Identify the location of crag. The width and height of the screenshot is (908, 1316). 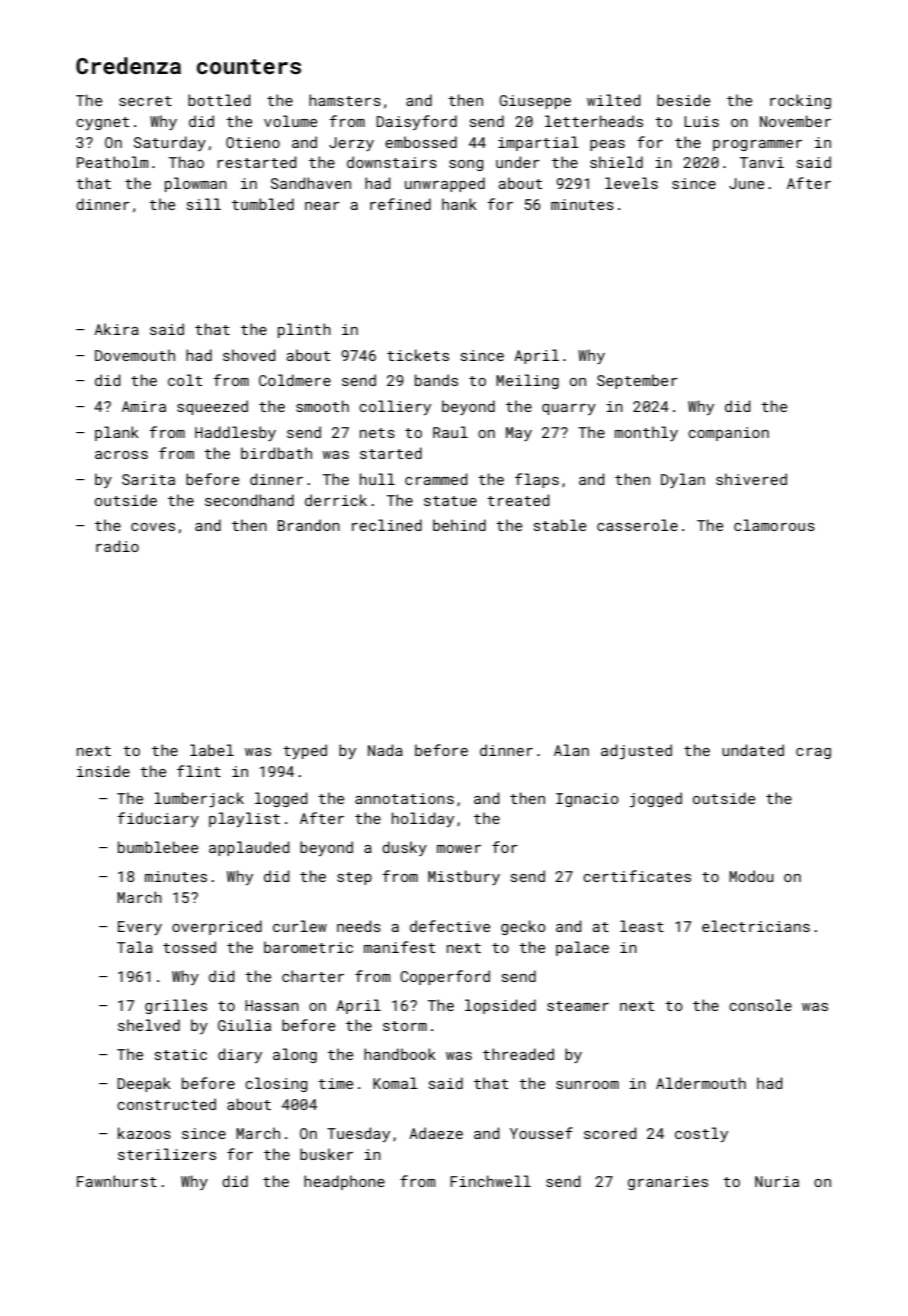
(813, 753).
